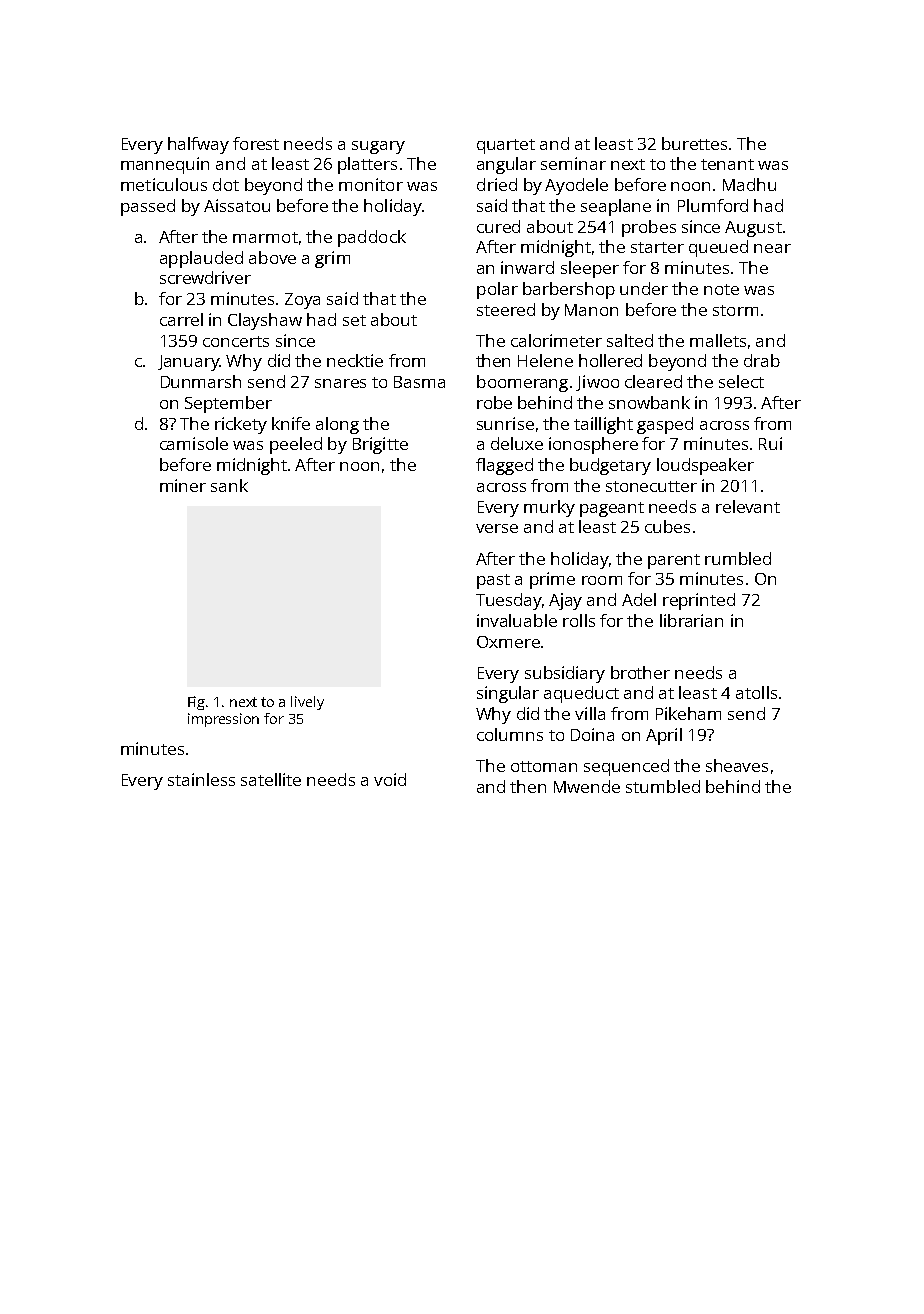 The width and height of the image is (924, 1314). What do you see at coordinates (506, 309) in the image?
I see `steered` at bounding box center [506, 309].
